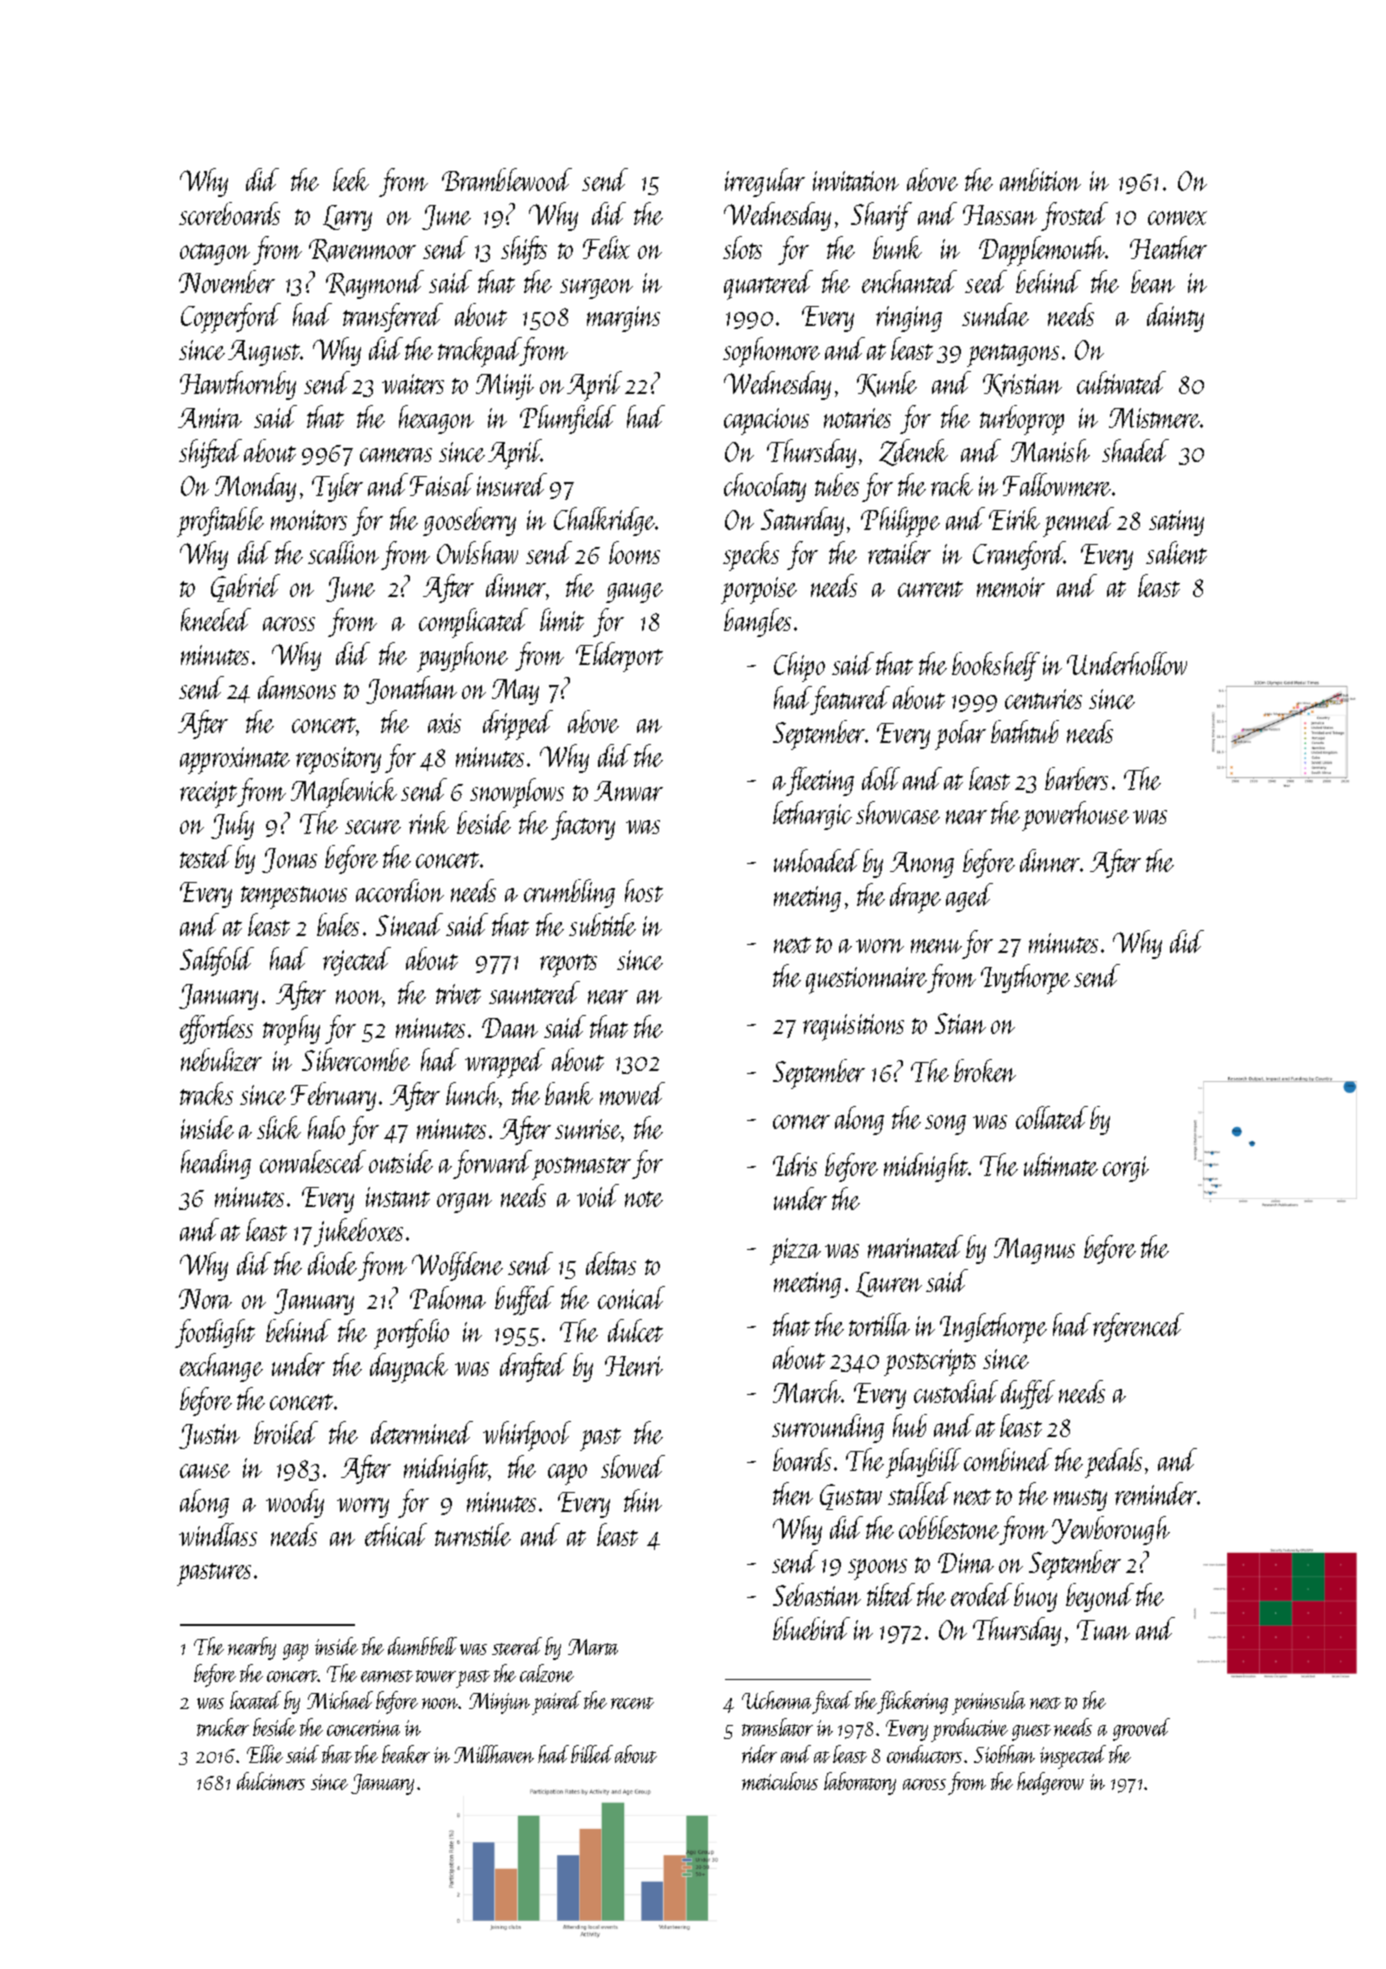 The height and width of the screenshot is (1969, 1386). Describe the element at coordinates (634, 552) in the screenshot. I see `looms` at that location.
